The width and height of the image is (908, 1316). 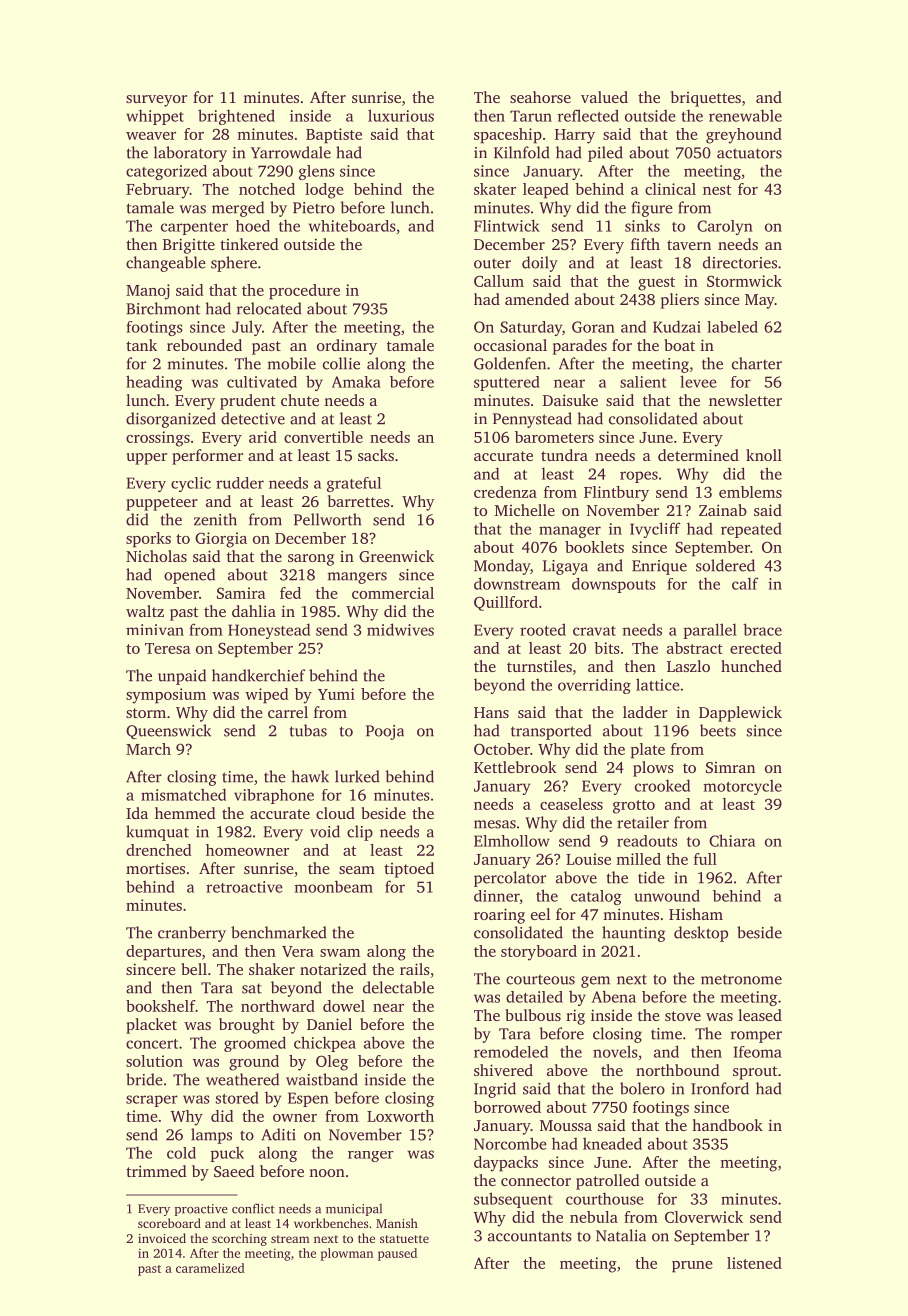 What do you see at coordinates (539, 953) in the image?
I see `storyboard` at bounding box center [539, 953].
